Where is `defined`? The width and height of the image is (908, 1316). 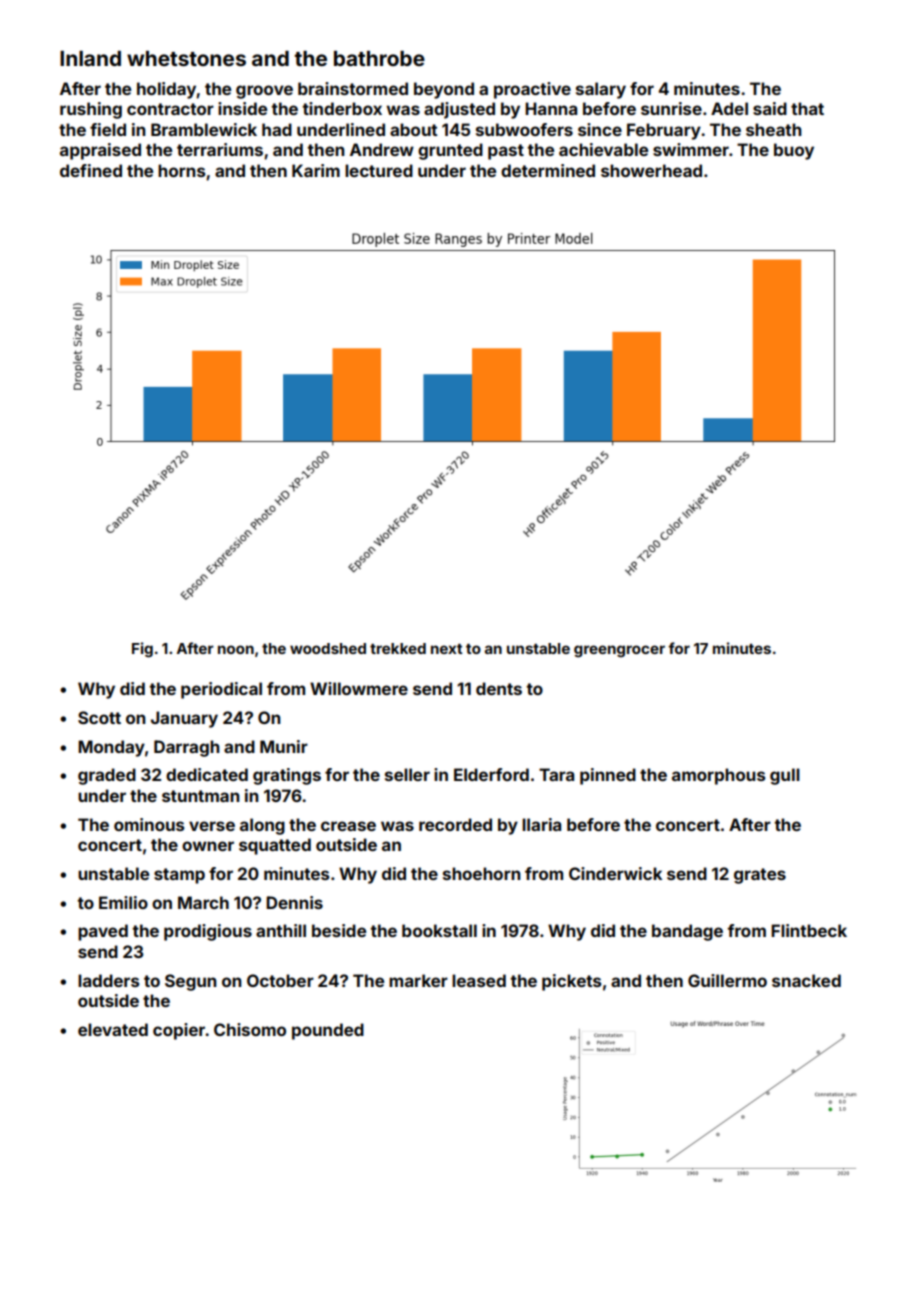 defined is located at coordinates (91, 170).
